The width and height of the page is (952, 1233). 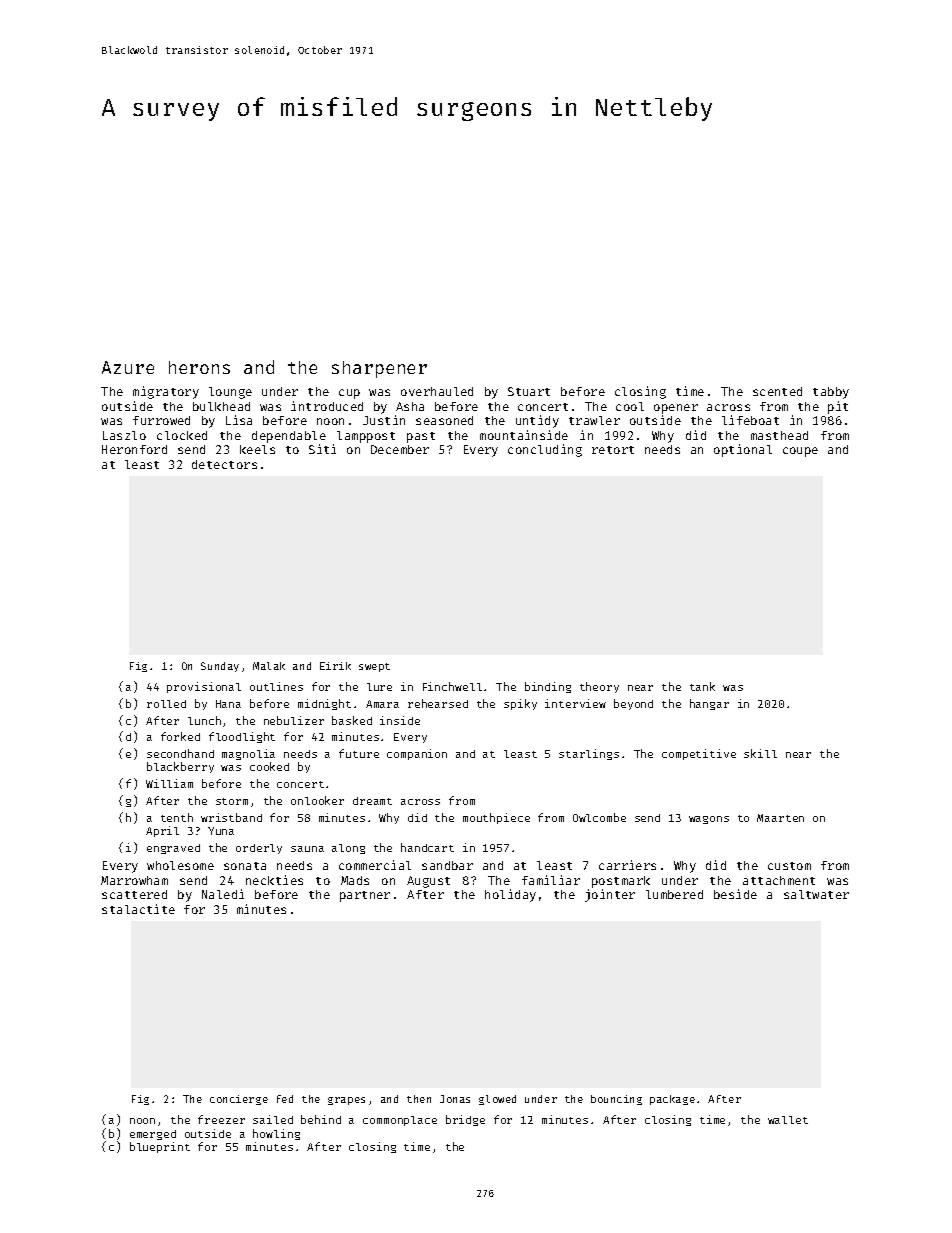 I want to click on wagons, so click(x=709, y=820).
